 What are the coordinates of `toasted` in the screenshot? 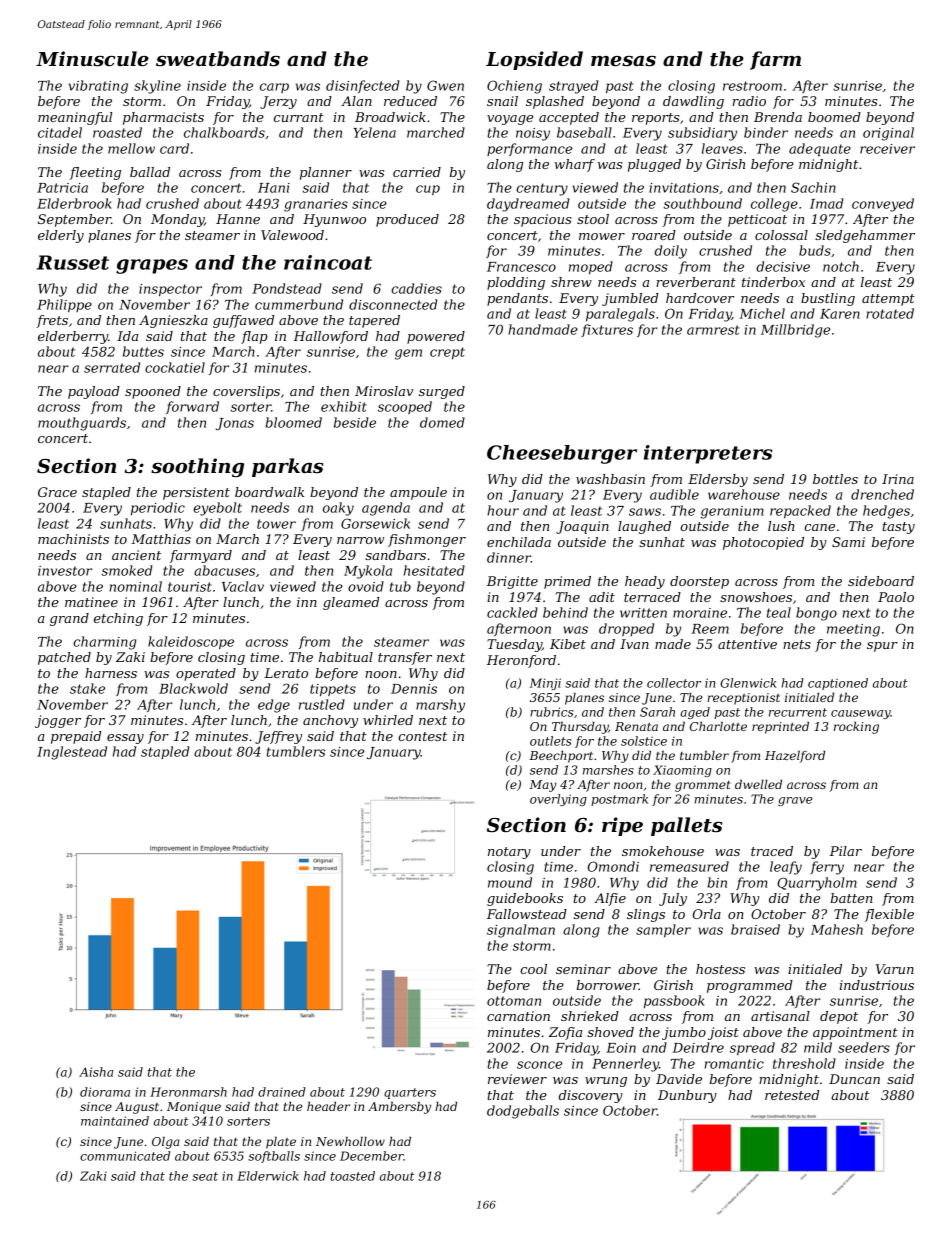 It's located at (353, 1176).
